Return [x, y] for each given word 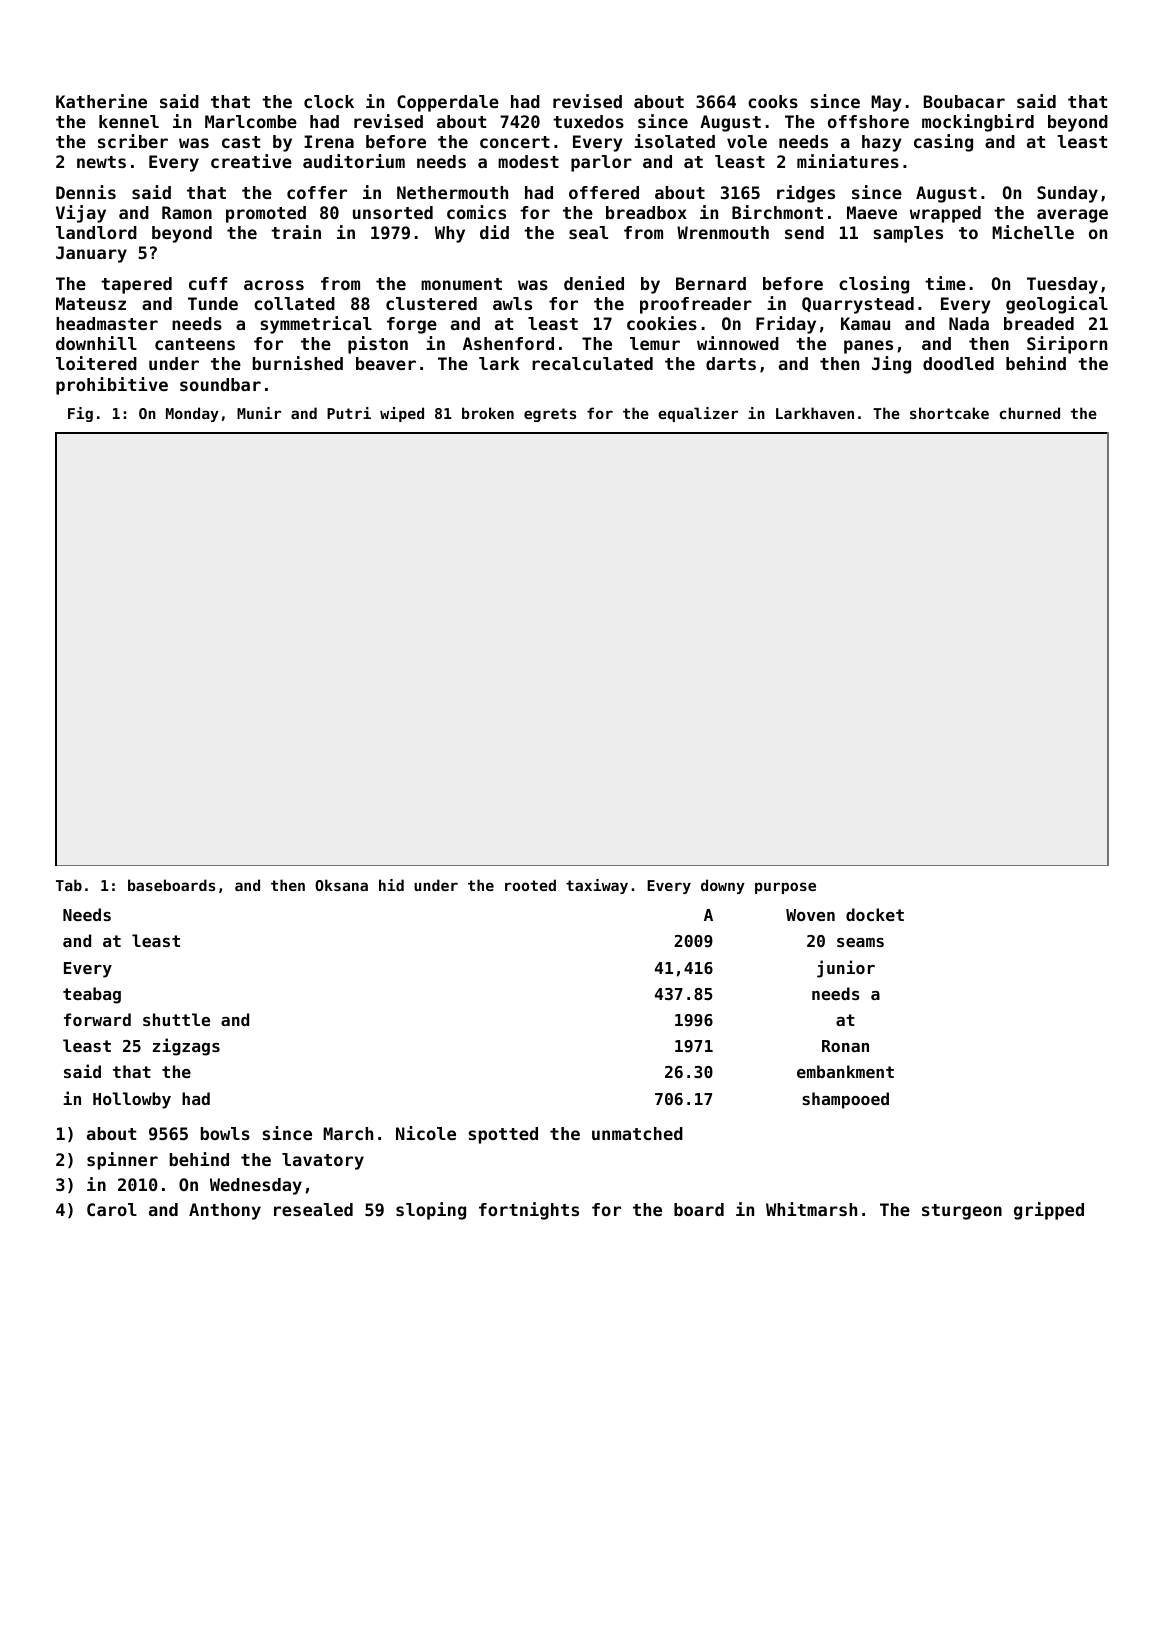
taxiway [597, 886]
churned [1029, 413]
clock [329, 101]
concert [515, 142]
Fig [80, 414]
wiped [402, 414]
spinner [122, 1161]
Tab [69, 885]
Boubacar [964, 101]
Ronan [845, 1046]
